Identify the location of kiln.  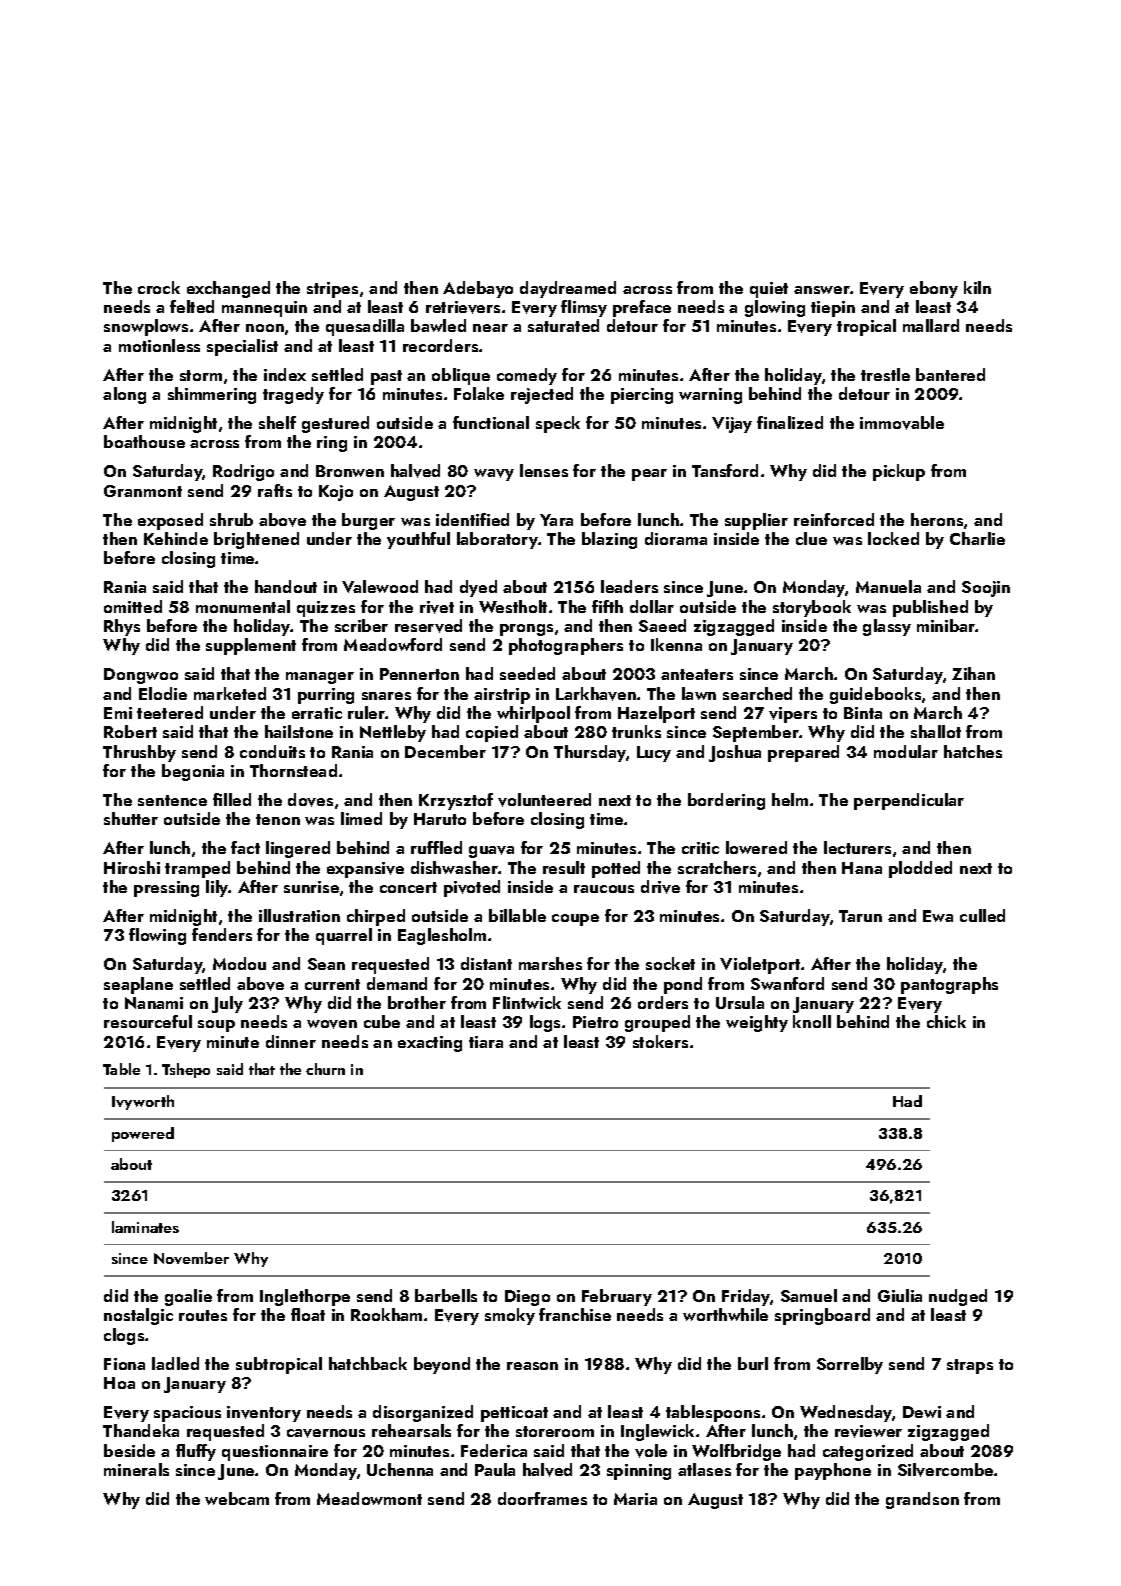
(977, 287).
